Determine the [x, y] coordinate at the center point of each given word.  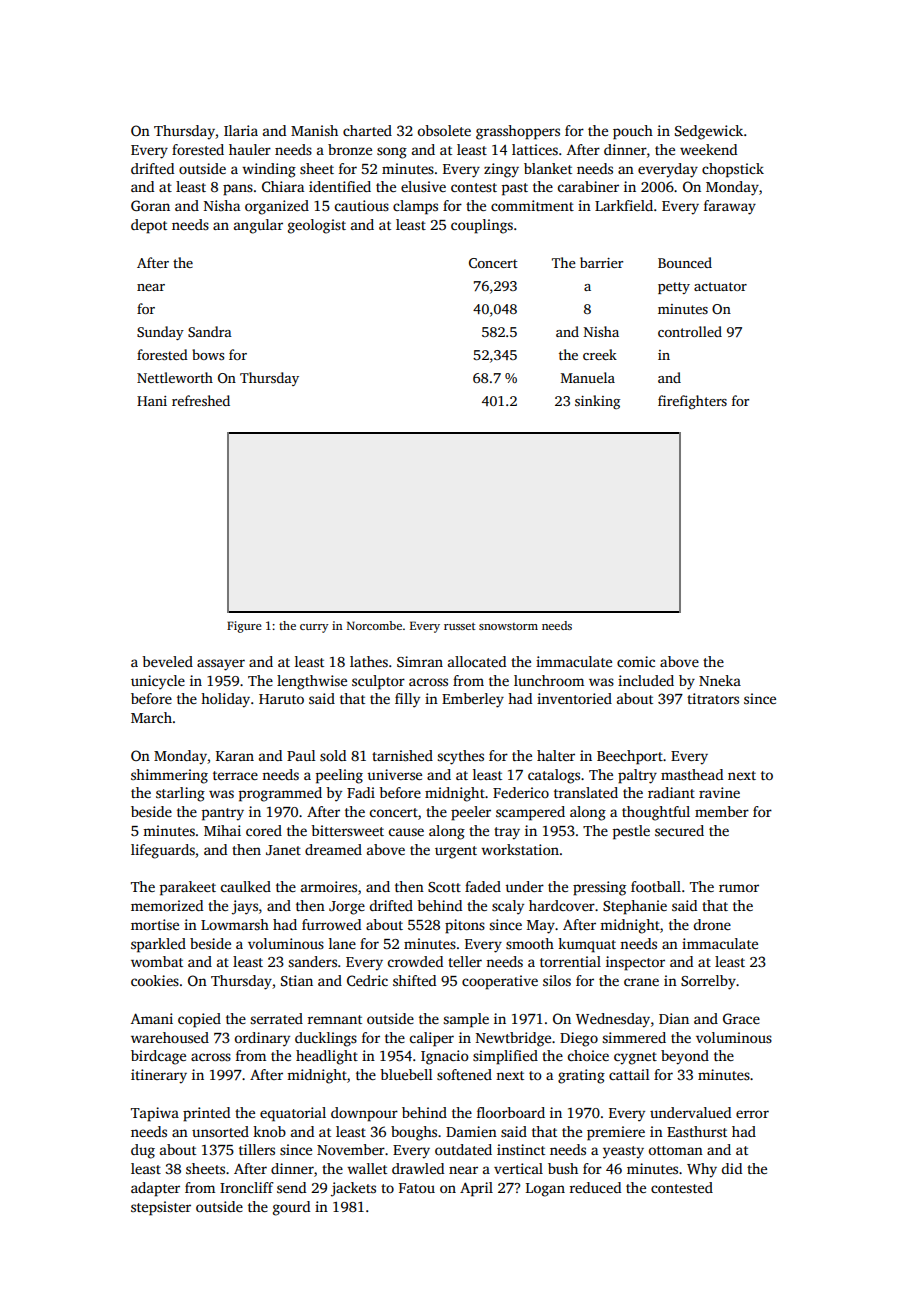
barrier [601, 262]
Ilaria [241, 130]
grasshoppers [518, 132]
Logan [545, 1190]
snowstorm [508, 626]
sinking [597, 402]
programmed [280, 794]
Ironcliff [247, 1187]
